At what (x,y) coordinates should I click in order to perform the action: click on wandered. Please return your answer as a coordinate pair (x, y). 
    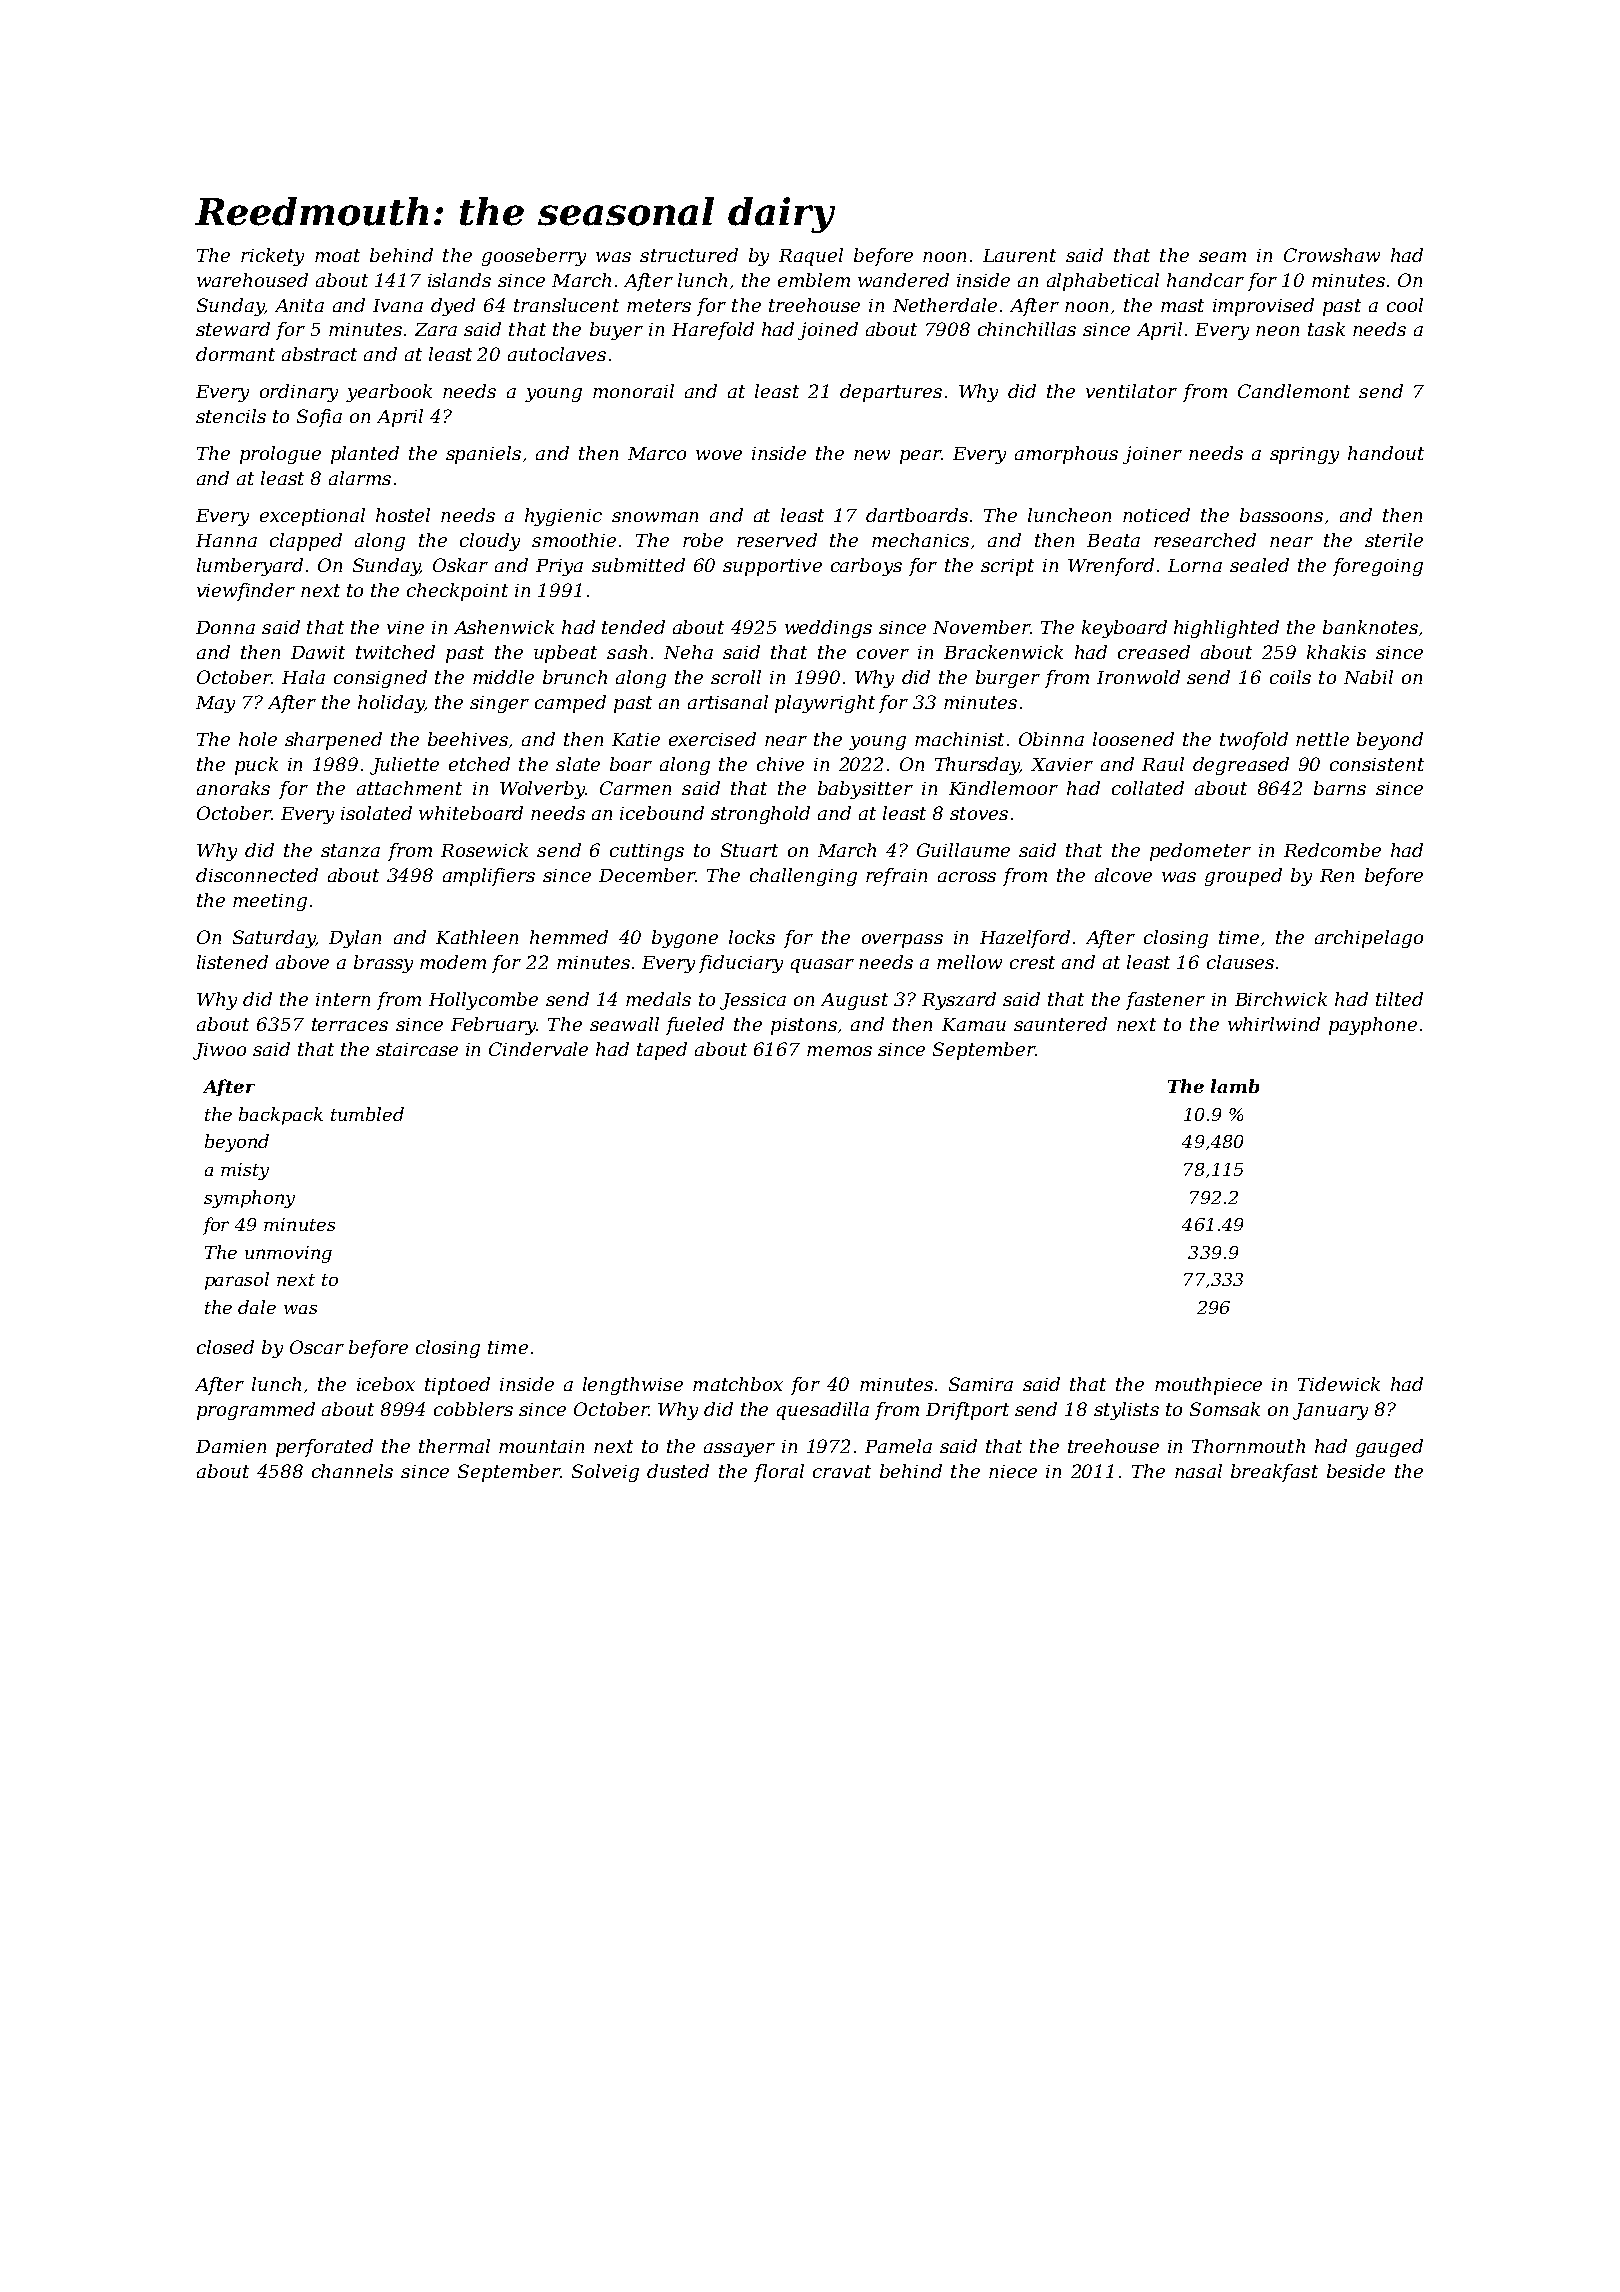
    Looking at the image, I should click on (903, 280).
